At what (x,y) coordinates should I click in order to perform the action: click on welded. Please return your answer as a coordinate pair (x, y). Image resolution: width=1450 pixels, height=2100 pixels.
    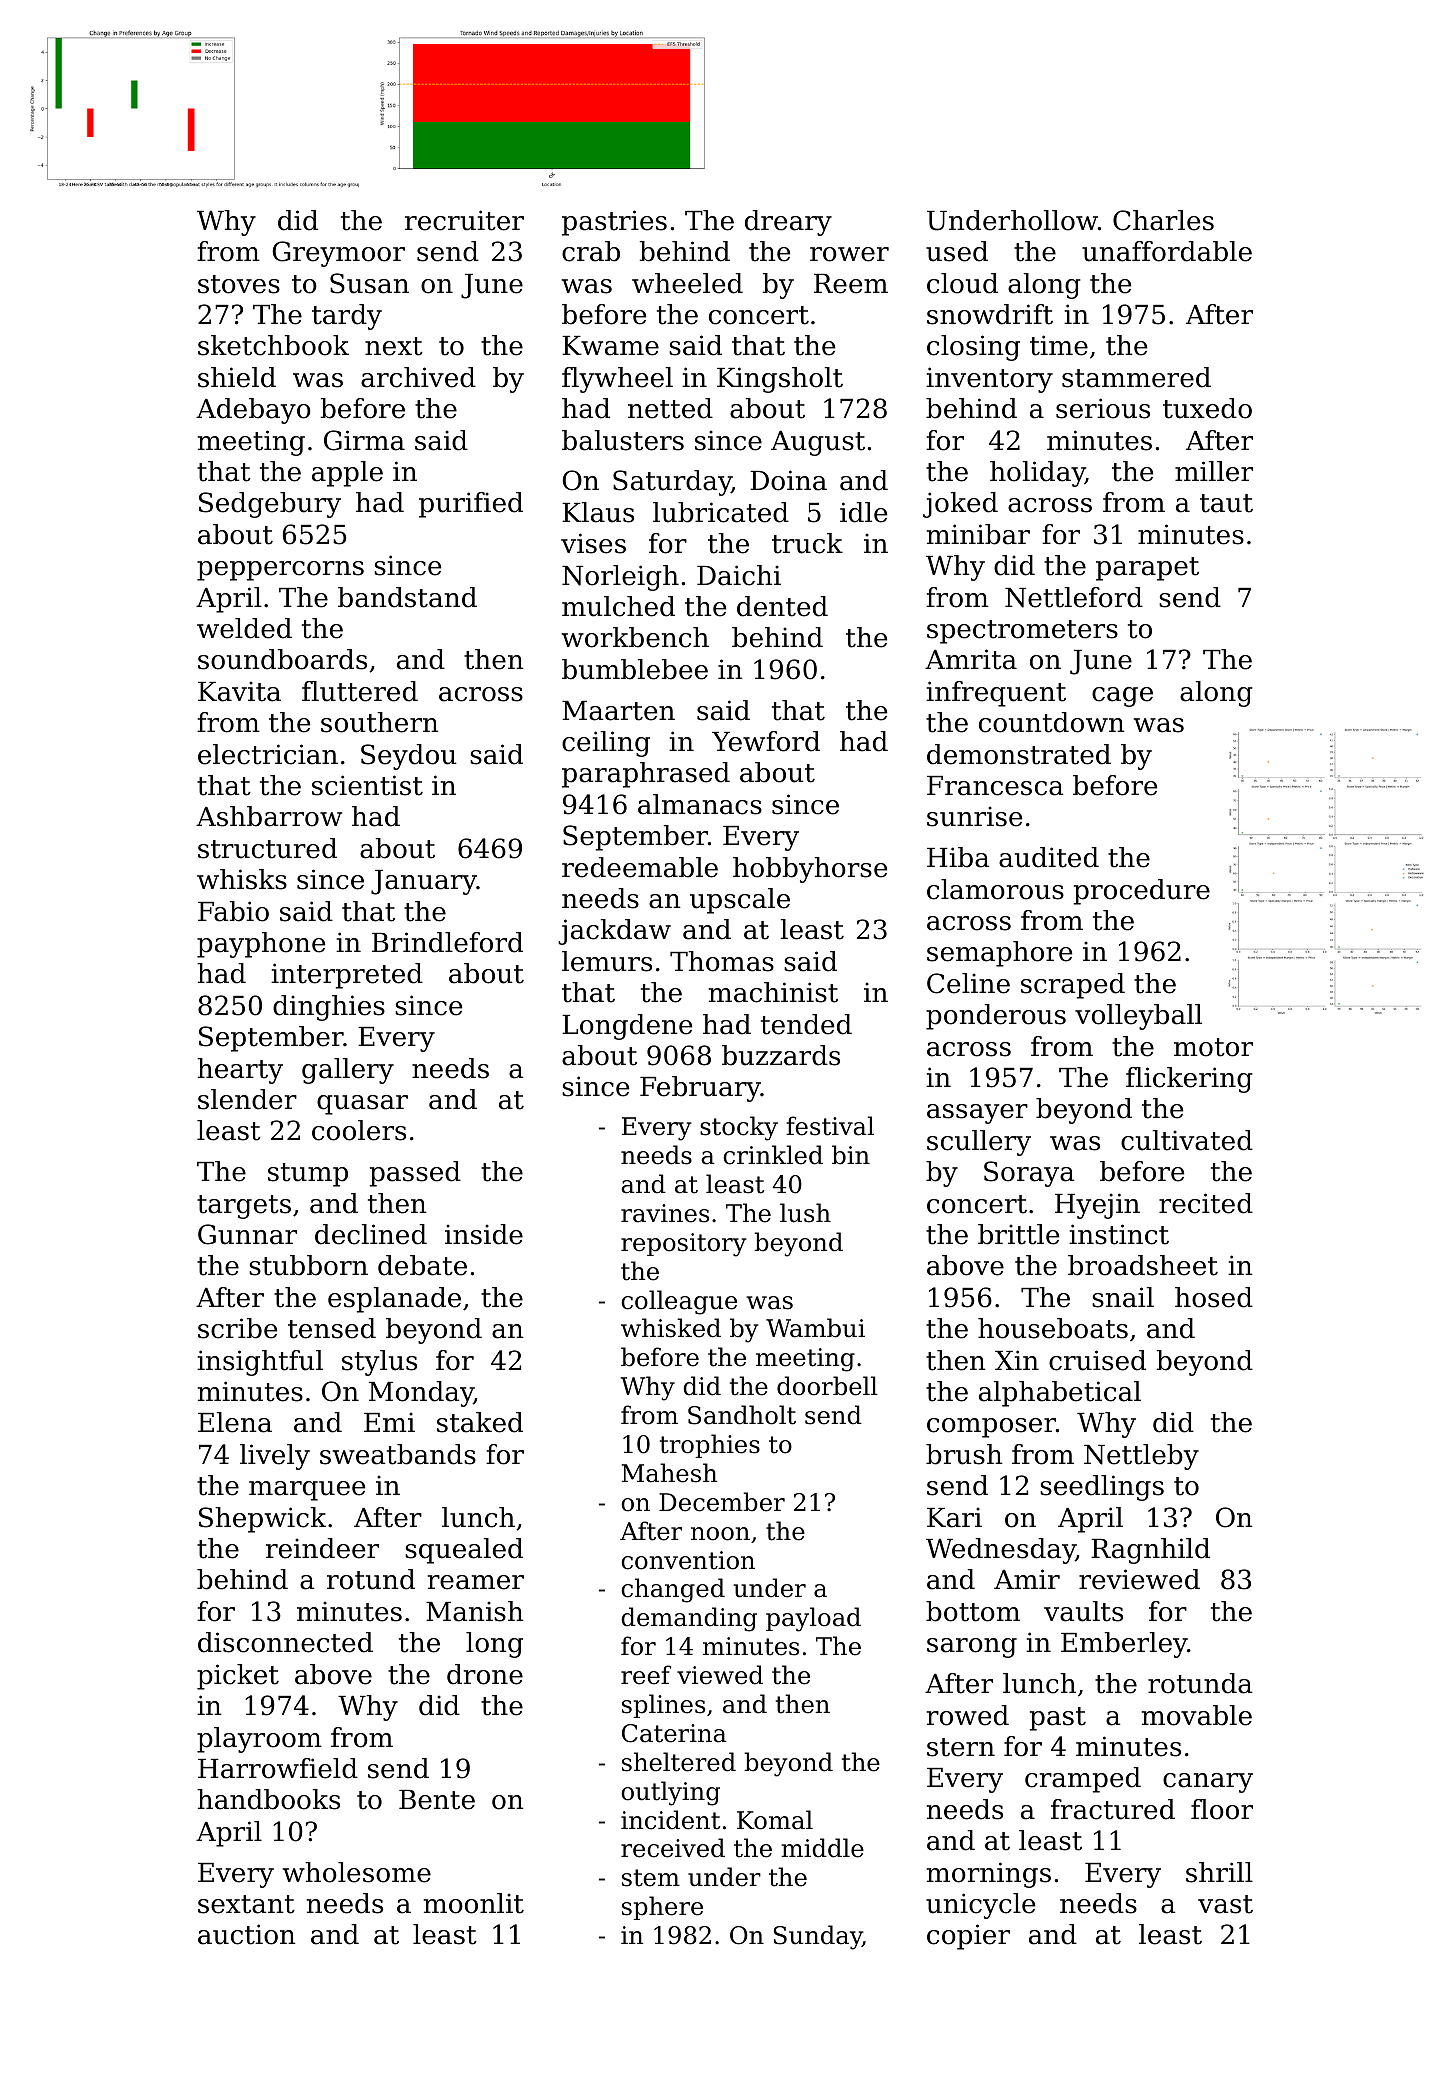
    Looking at the image, I should click on (244, 628).
